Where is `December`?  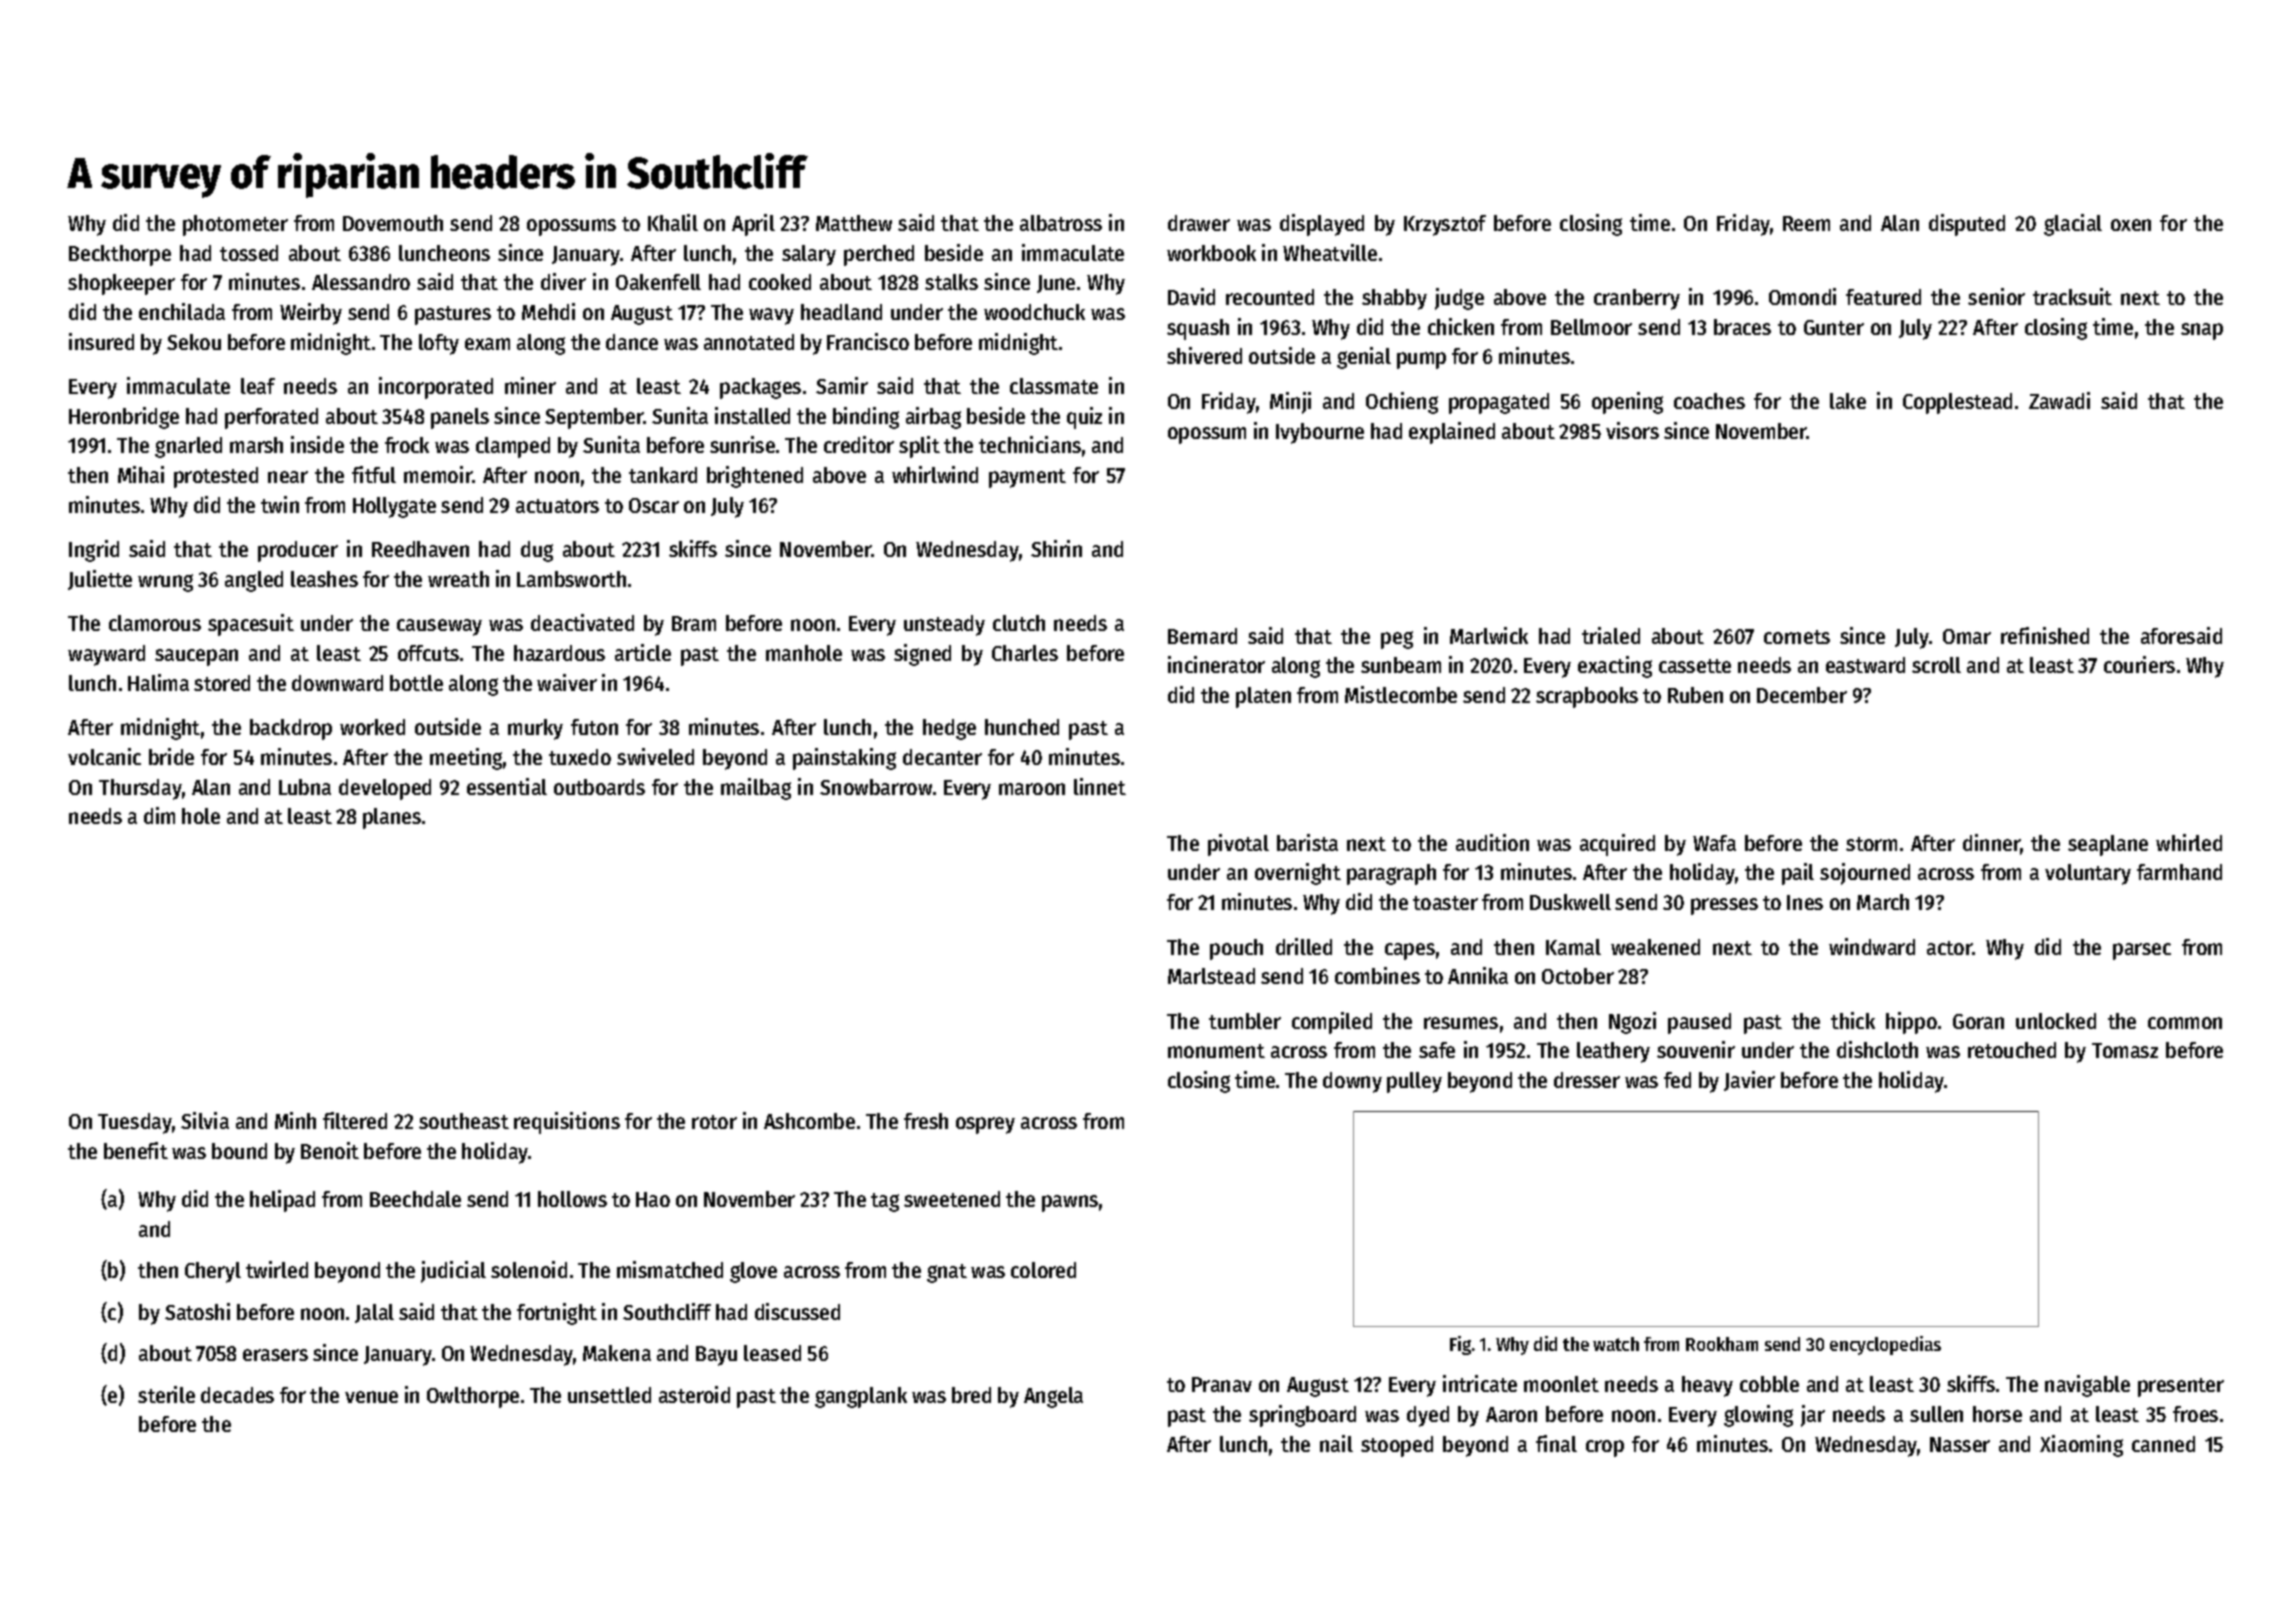 December is located at coordinates (1802, 695).
